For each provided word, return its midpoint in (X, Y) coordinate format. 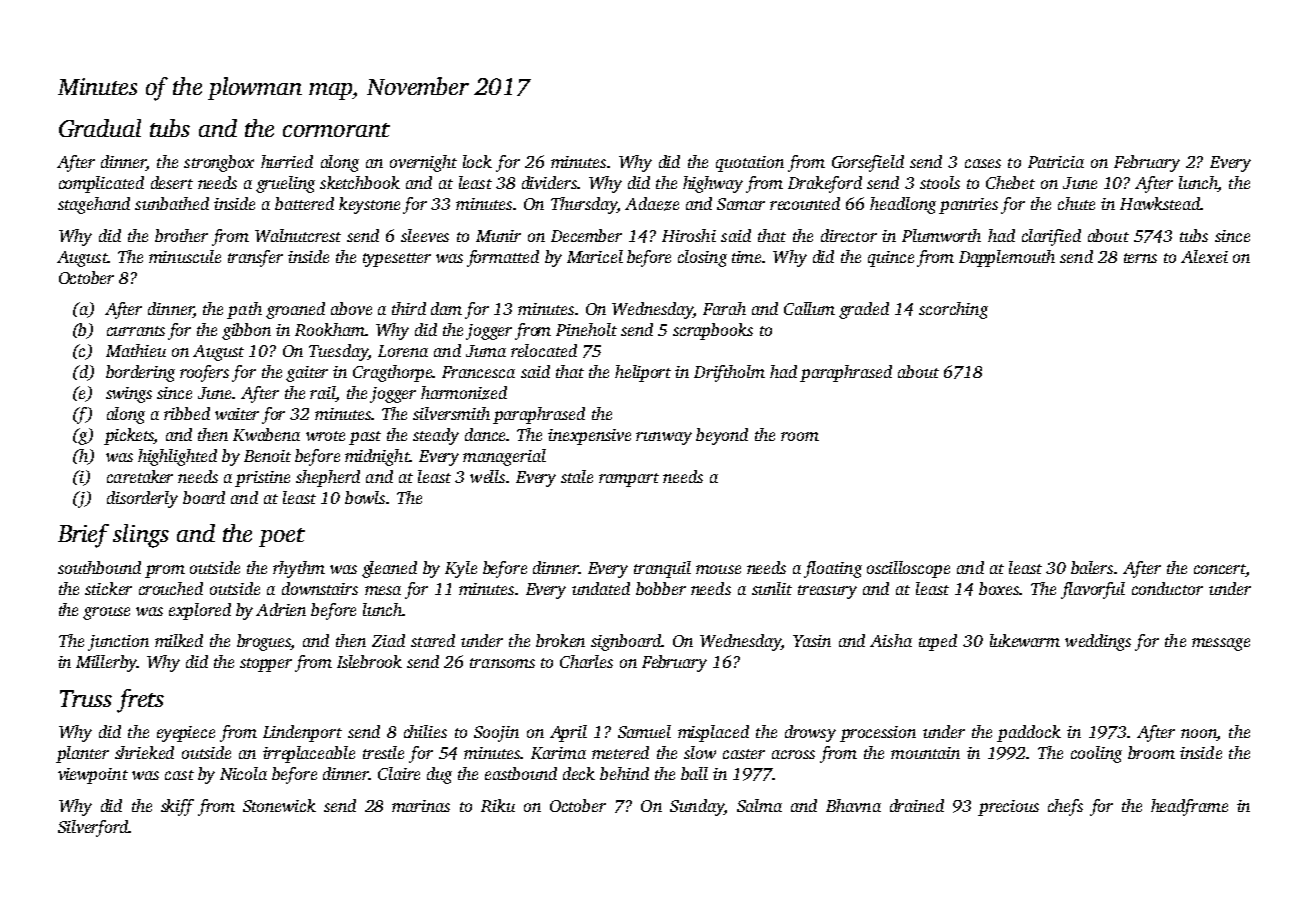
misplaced (713, 733)
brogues (264, 642)
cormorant (336, 130)
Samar (741, 204)
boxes (999, 588)
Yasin (812, 641)
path (244, 310)
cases (983, 163)
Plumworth (941, 235)
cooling (1096, 754)
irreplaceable (309, 754)
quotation (750, 164)
